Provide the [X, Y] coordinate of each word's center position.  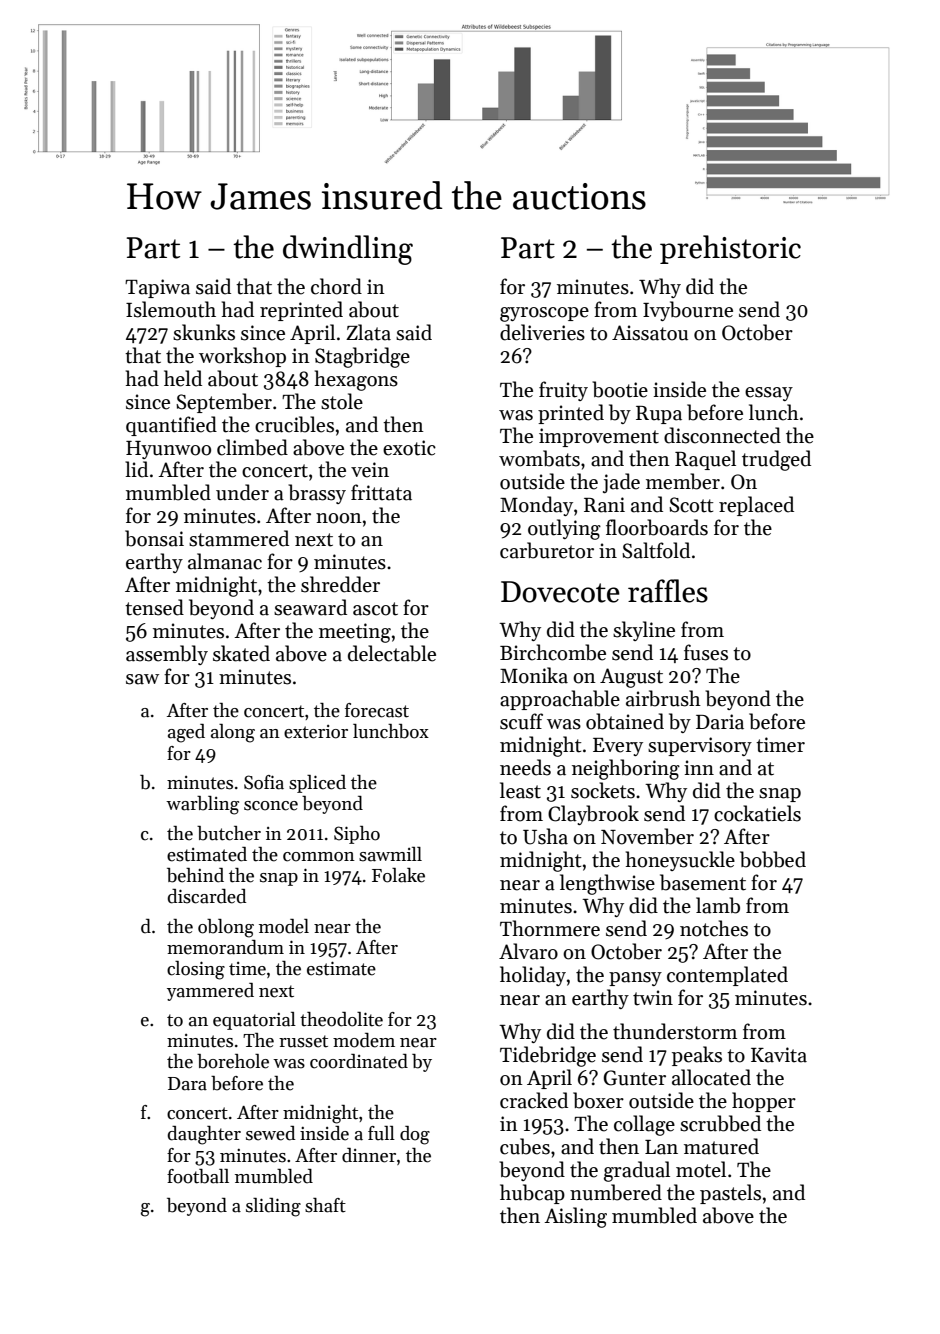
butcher [229, 833]
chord [336, 286]
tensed [154, 607]
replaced [756, 506]
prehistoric [730, 249]
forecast [377, 710]
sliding [273, 1207]
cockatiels [757, 813]
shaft [325, 1205]
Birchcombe [553, 652]
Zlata [368, 332]
